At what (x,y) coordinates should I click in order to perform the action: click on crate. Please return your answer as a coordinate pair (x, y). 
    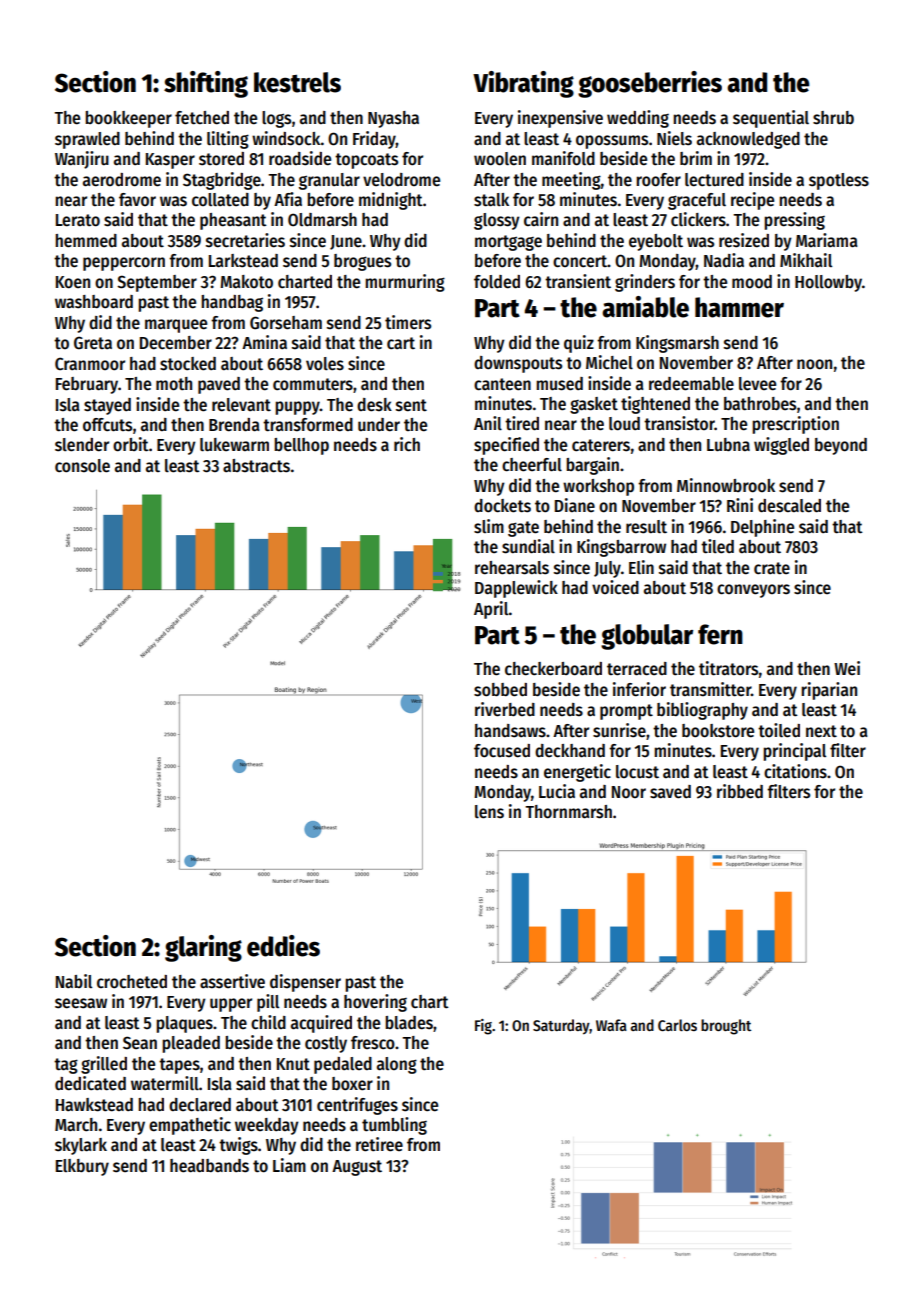
    Looking at the image, I should click on (772, 568).
